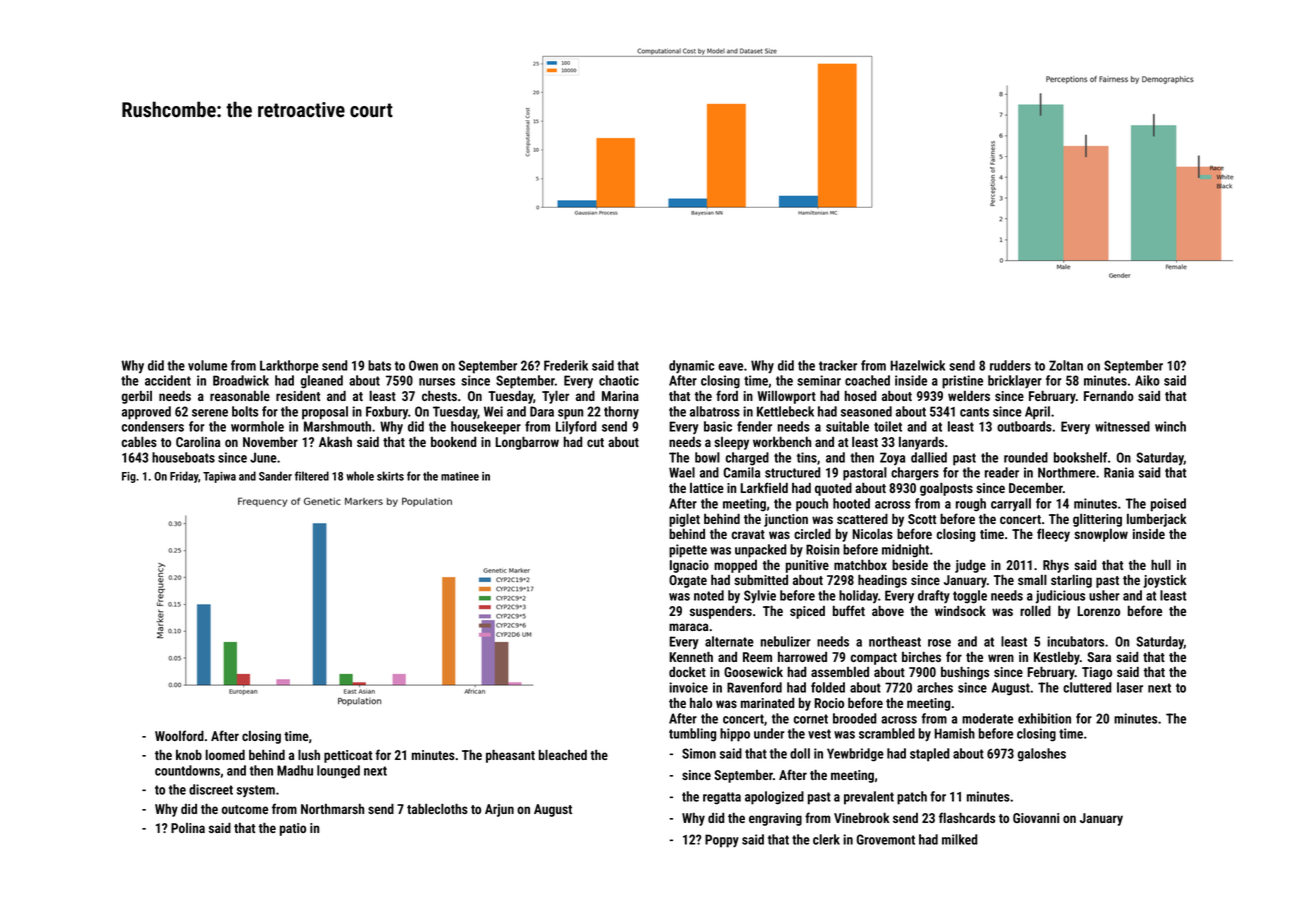 This screenshot has height=924, width=1308. Describe the element at coordinates (189, 755) in the screenshot. I see `knob` at that location.
